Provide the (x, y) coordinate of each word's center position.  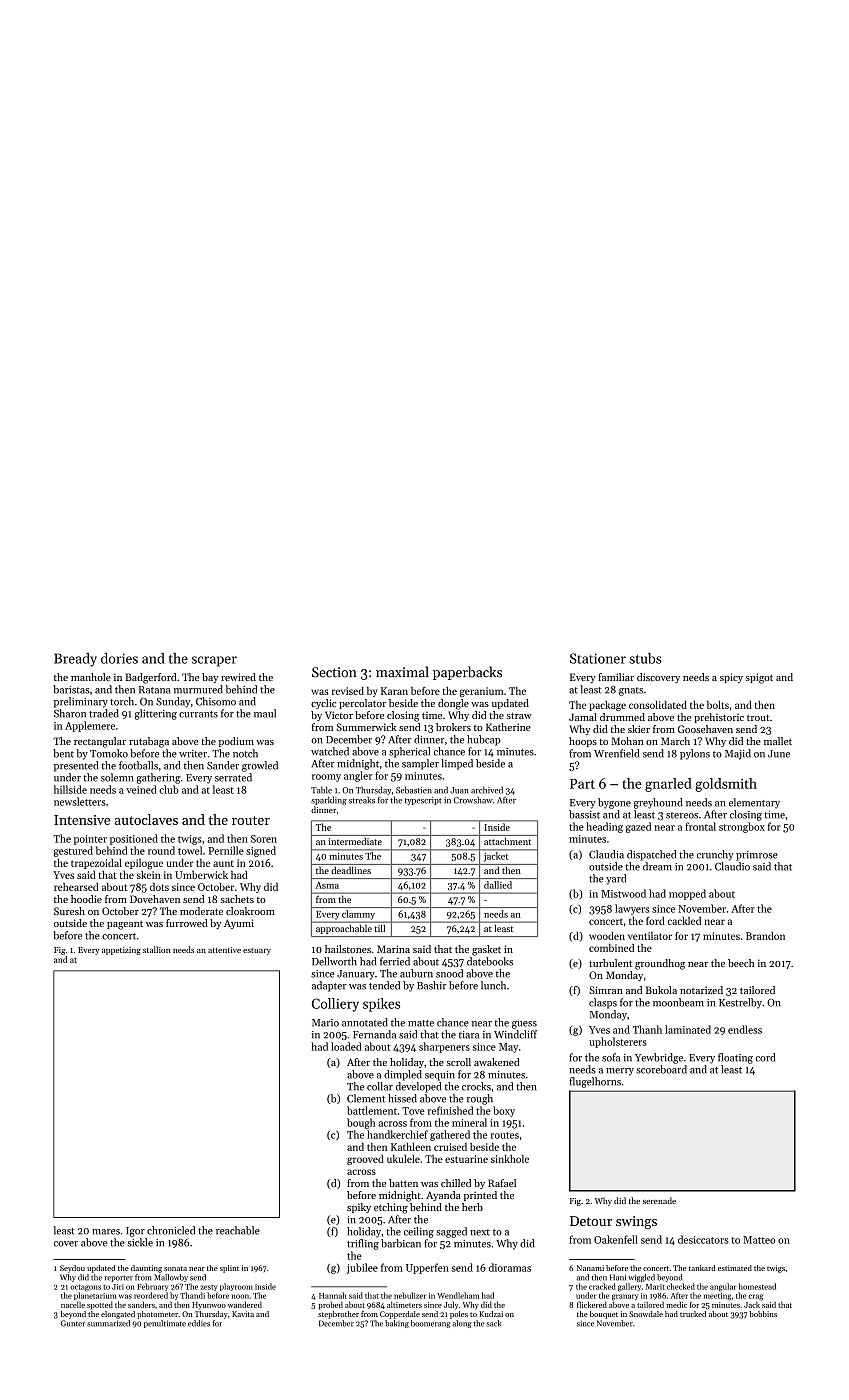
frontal (700, 826)
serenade (659, 1200)
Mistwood (623, 893)
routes (505, 1135)
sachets (237, 899)
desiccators (703, 1239)
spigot (759, 678)
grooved (365, 1160)
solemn (117, 777)
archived (487, 790)
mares (106, 1232)
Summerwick (367, 727)
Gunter (73, 1323)
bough (361, 1123)
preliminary (81, 702)
